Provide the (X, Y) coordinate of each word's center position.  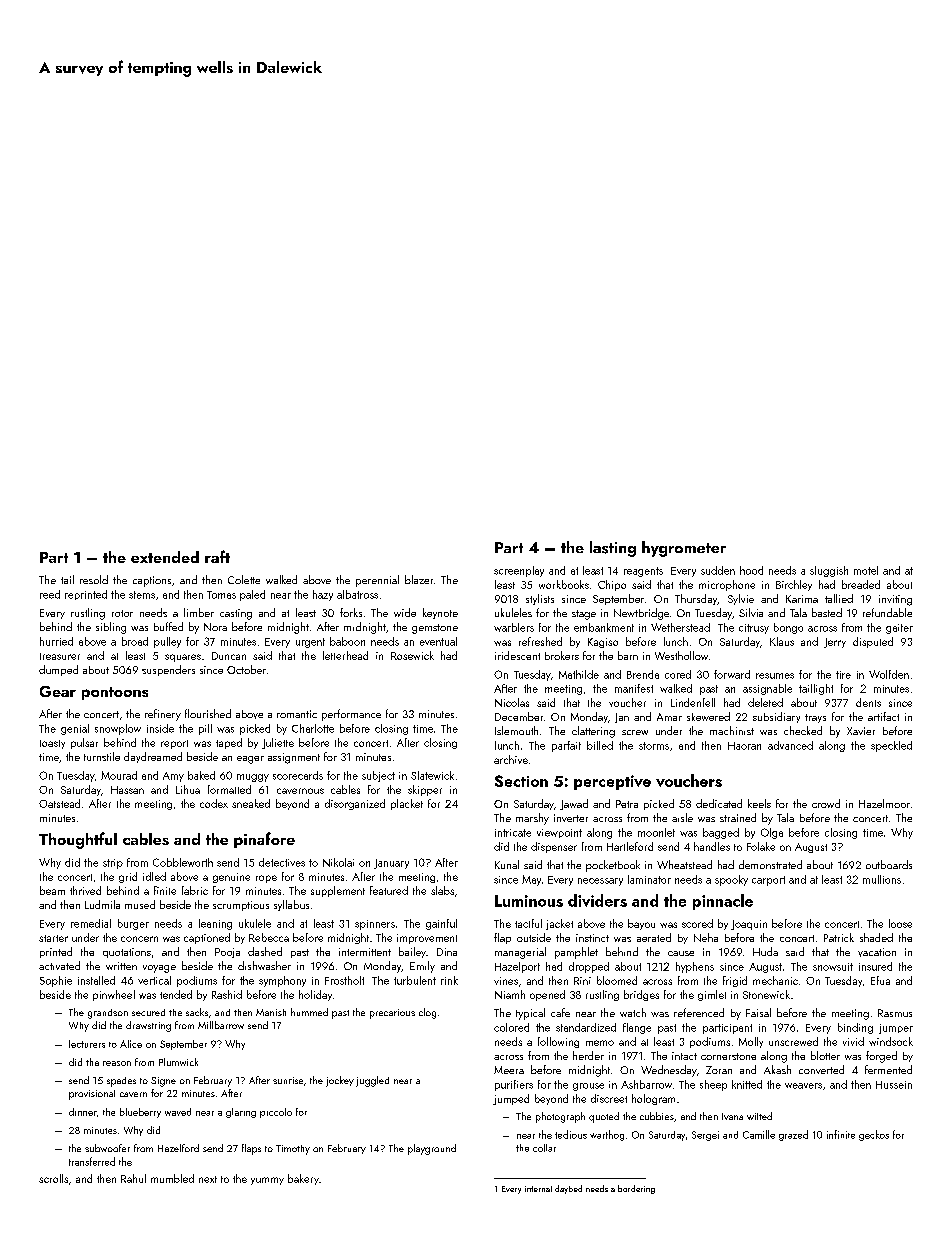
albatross (357, 594)
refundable (887, 612)
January (391, 864)
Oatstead (59, 803)
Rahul (133, 1178)
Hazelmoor (884, 803)
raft (217, 556)
